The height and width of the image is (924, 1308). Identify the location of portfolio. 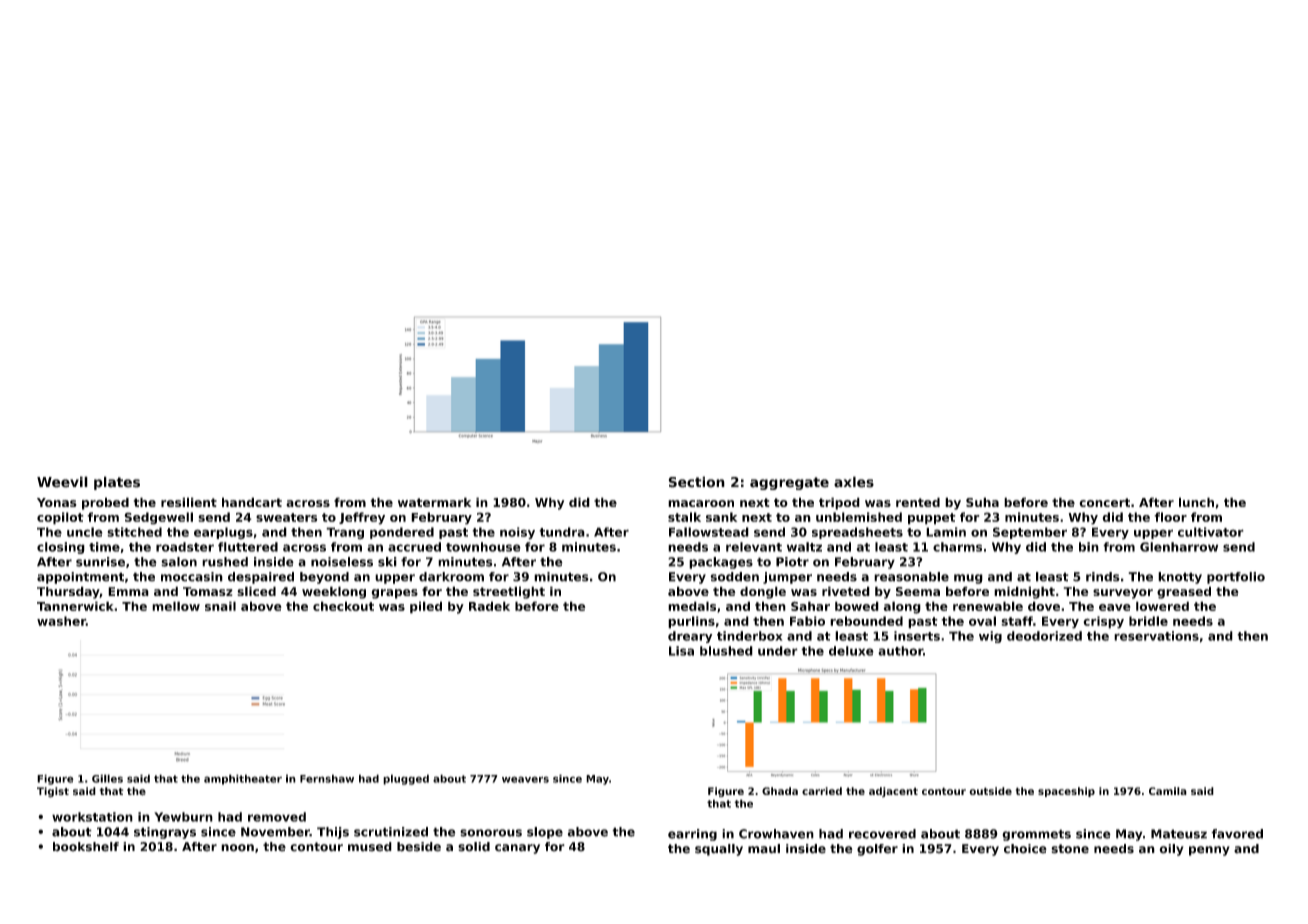
(1236, 578).
